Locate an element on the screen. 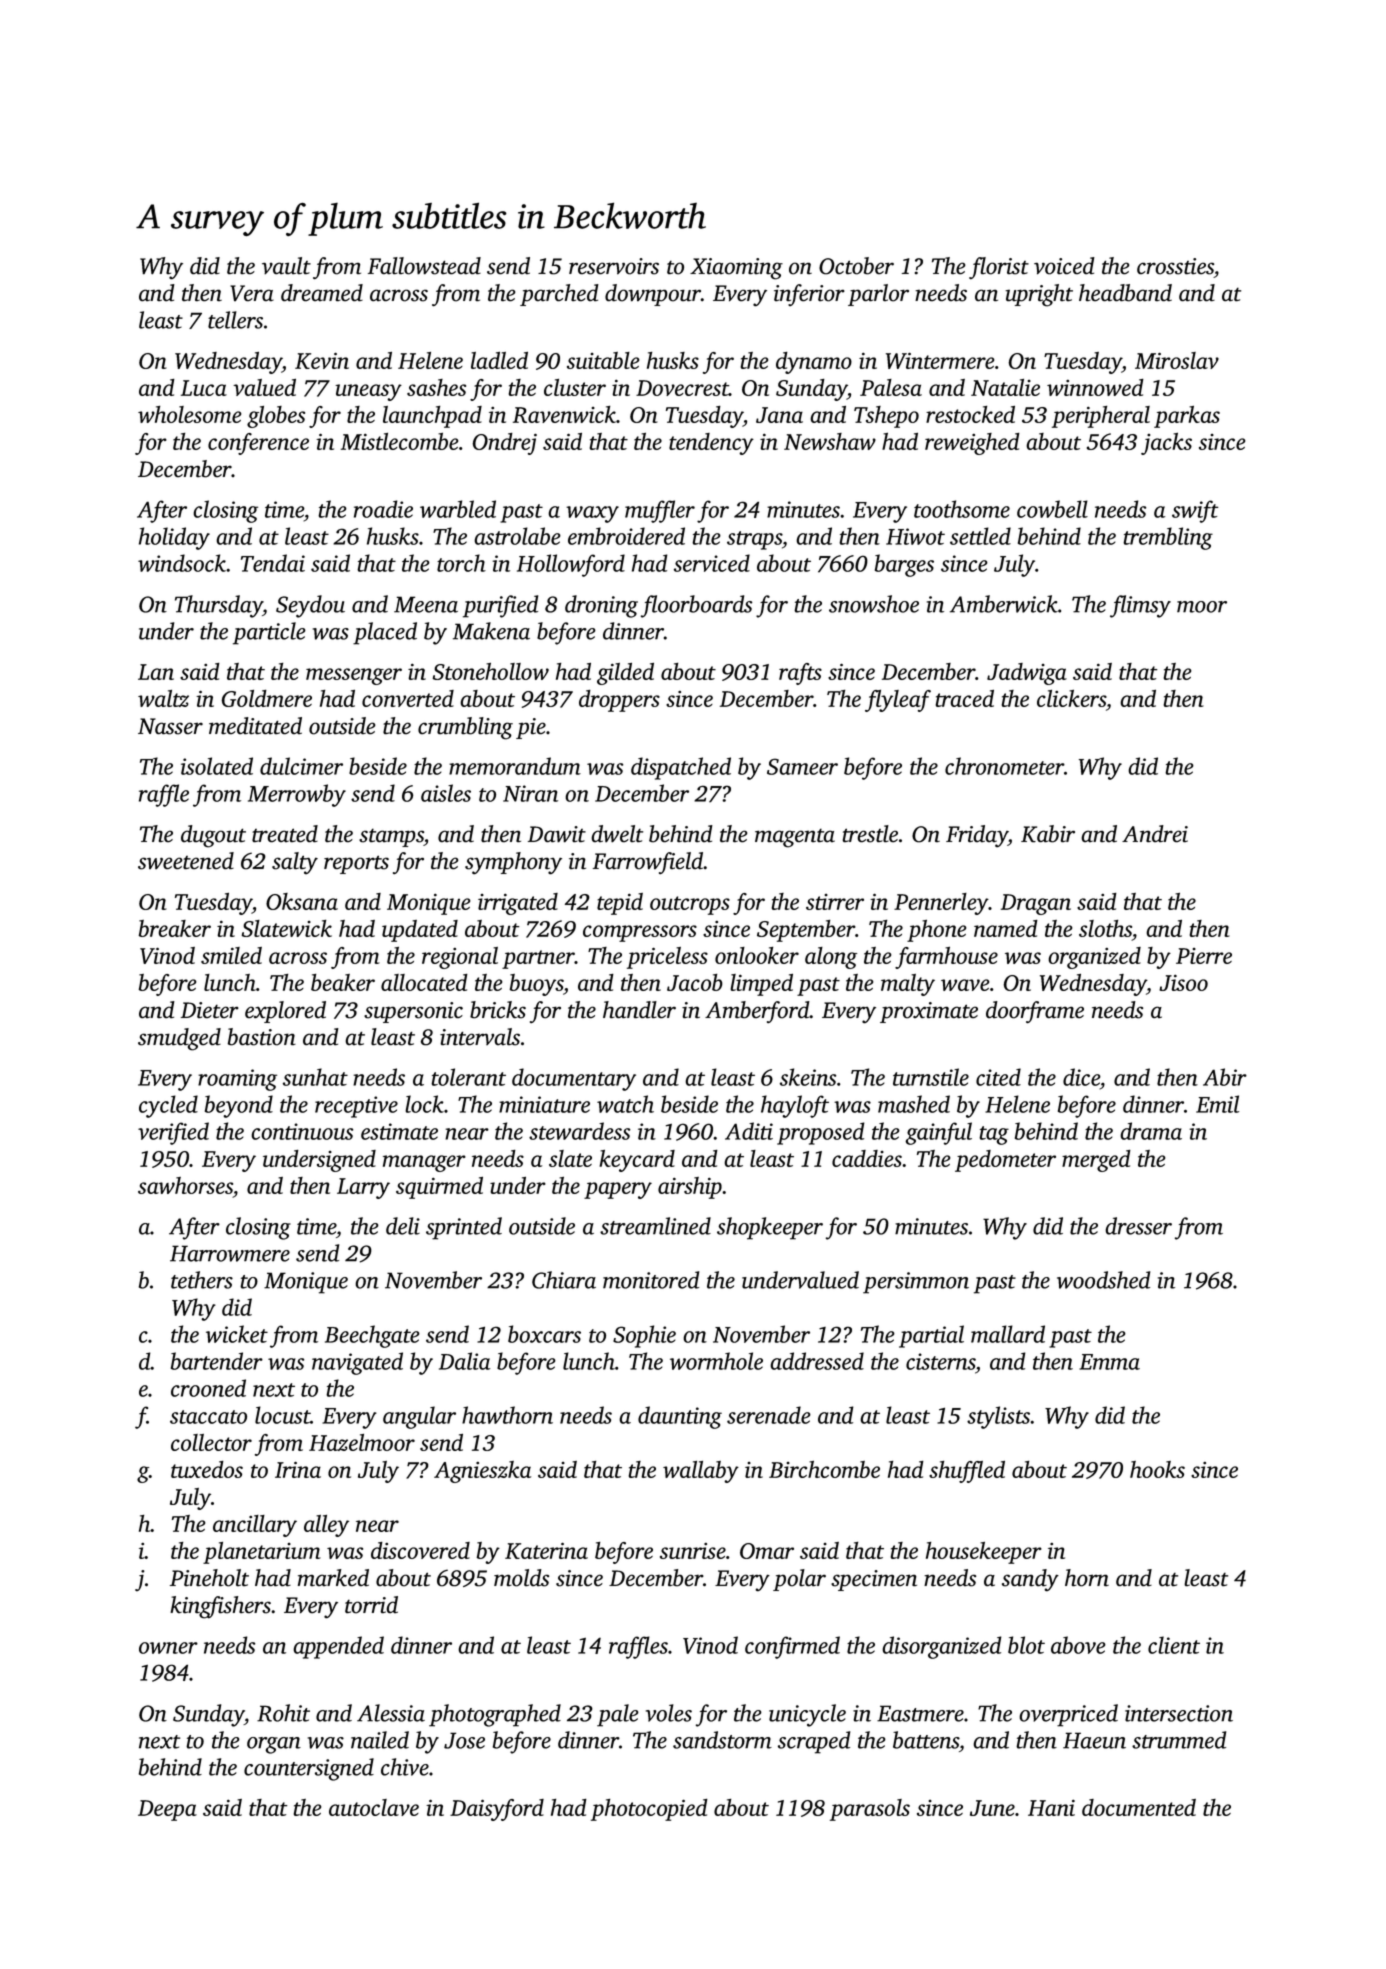  sashes is located at coordinates (436, 387).
